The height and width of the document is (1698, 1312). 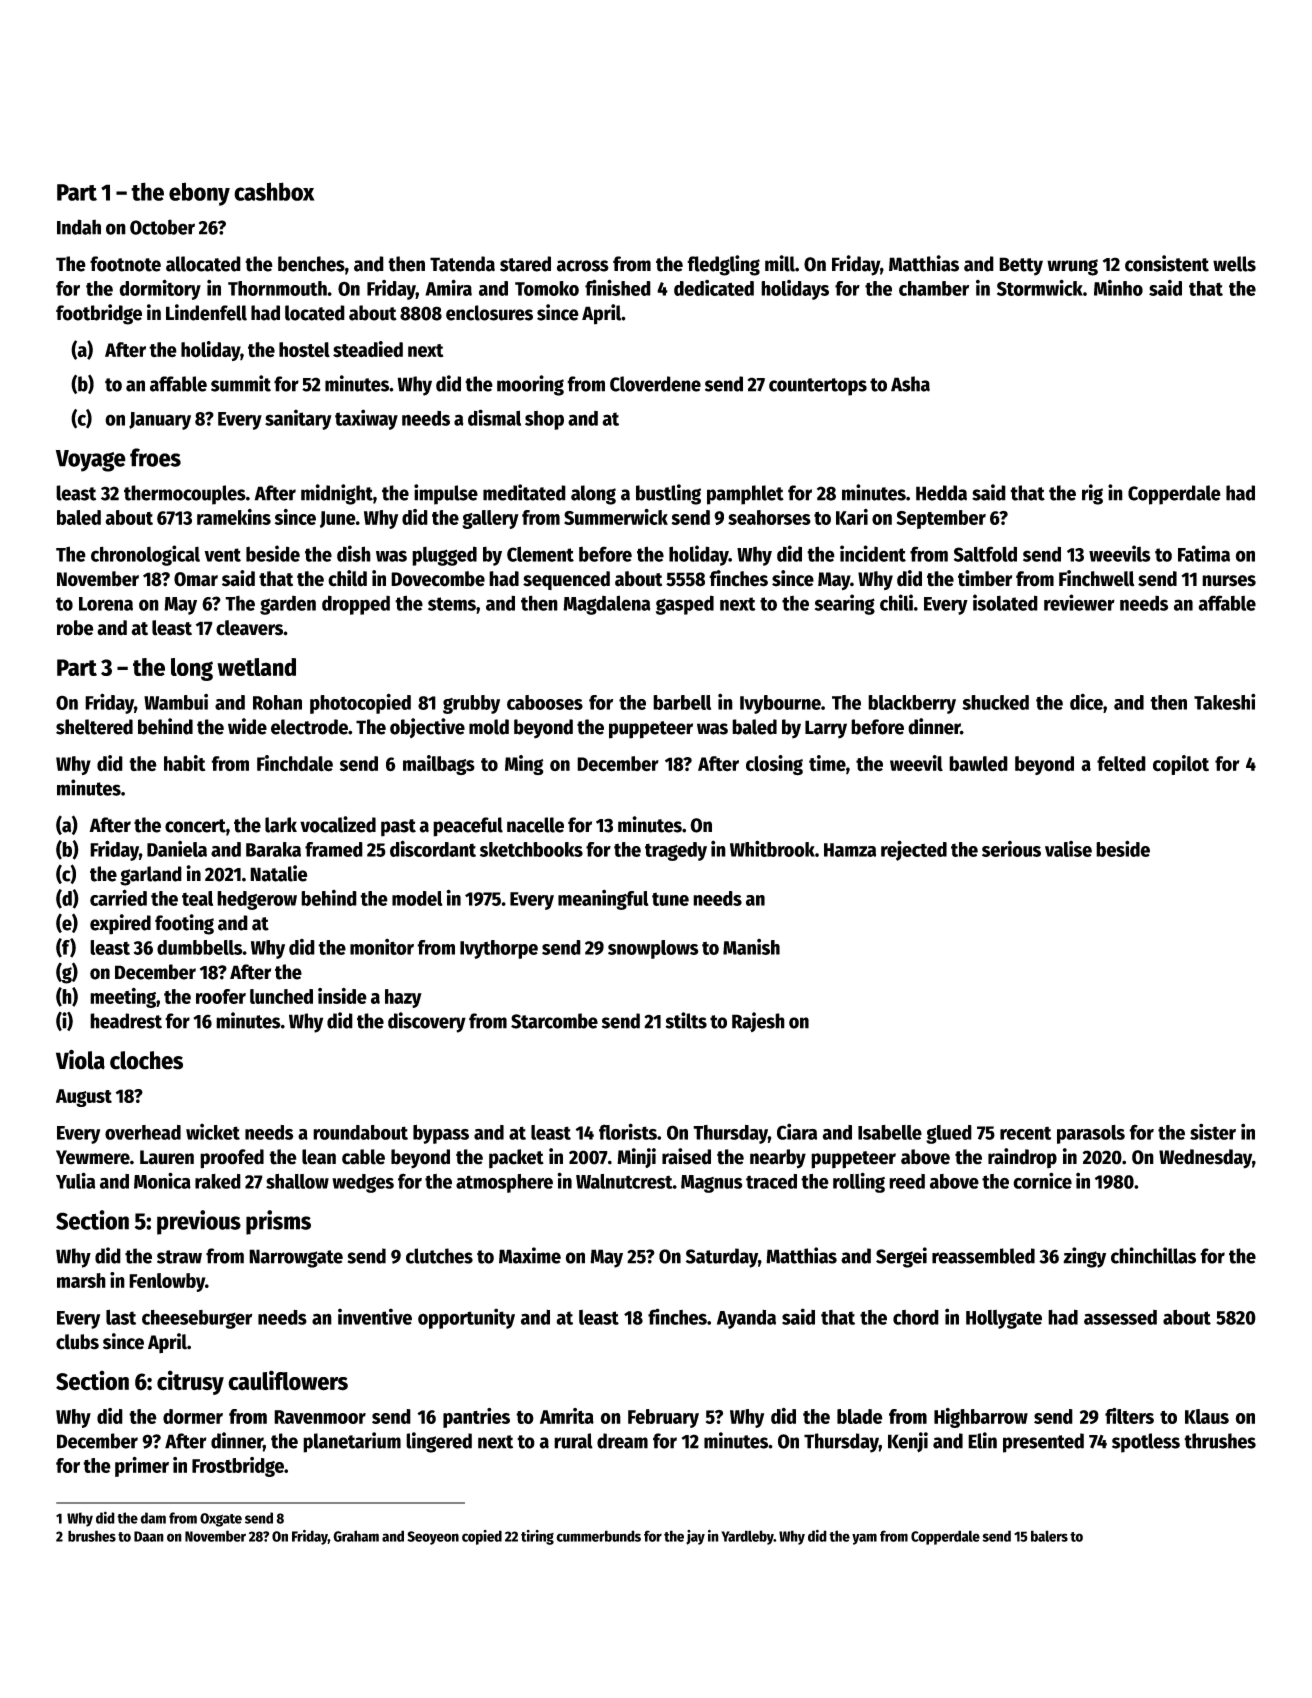 What do you see at coordinates (1021, 266) in the document?
I see `Betty` at bounding box center [1021, 266].
